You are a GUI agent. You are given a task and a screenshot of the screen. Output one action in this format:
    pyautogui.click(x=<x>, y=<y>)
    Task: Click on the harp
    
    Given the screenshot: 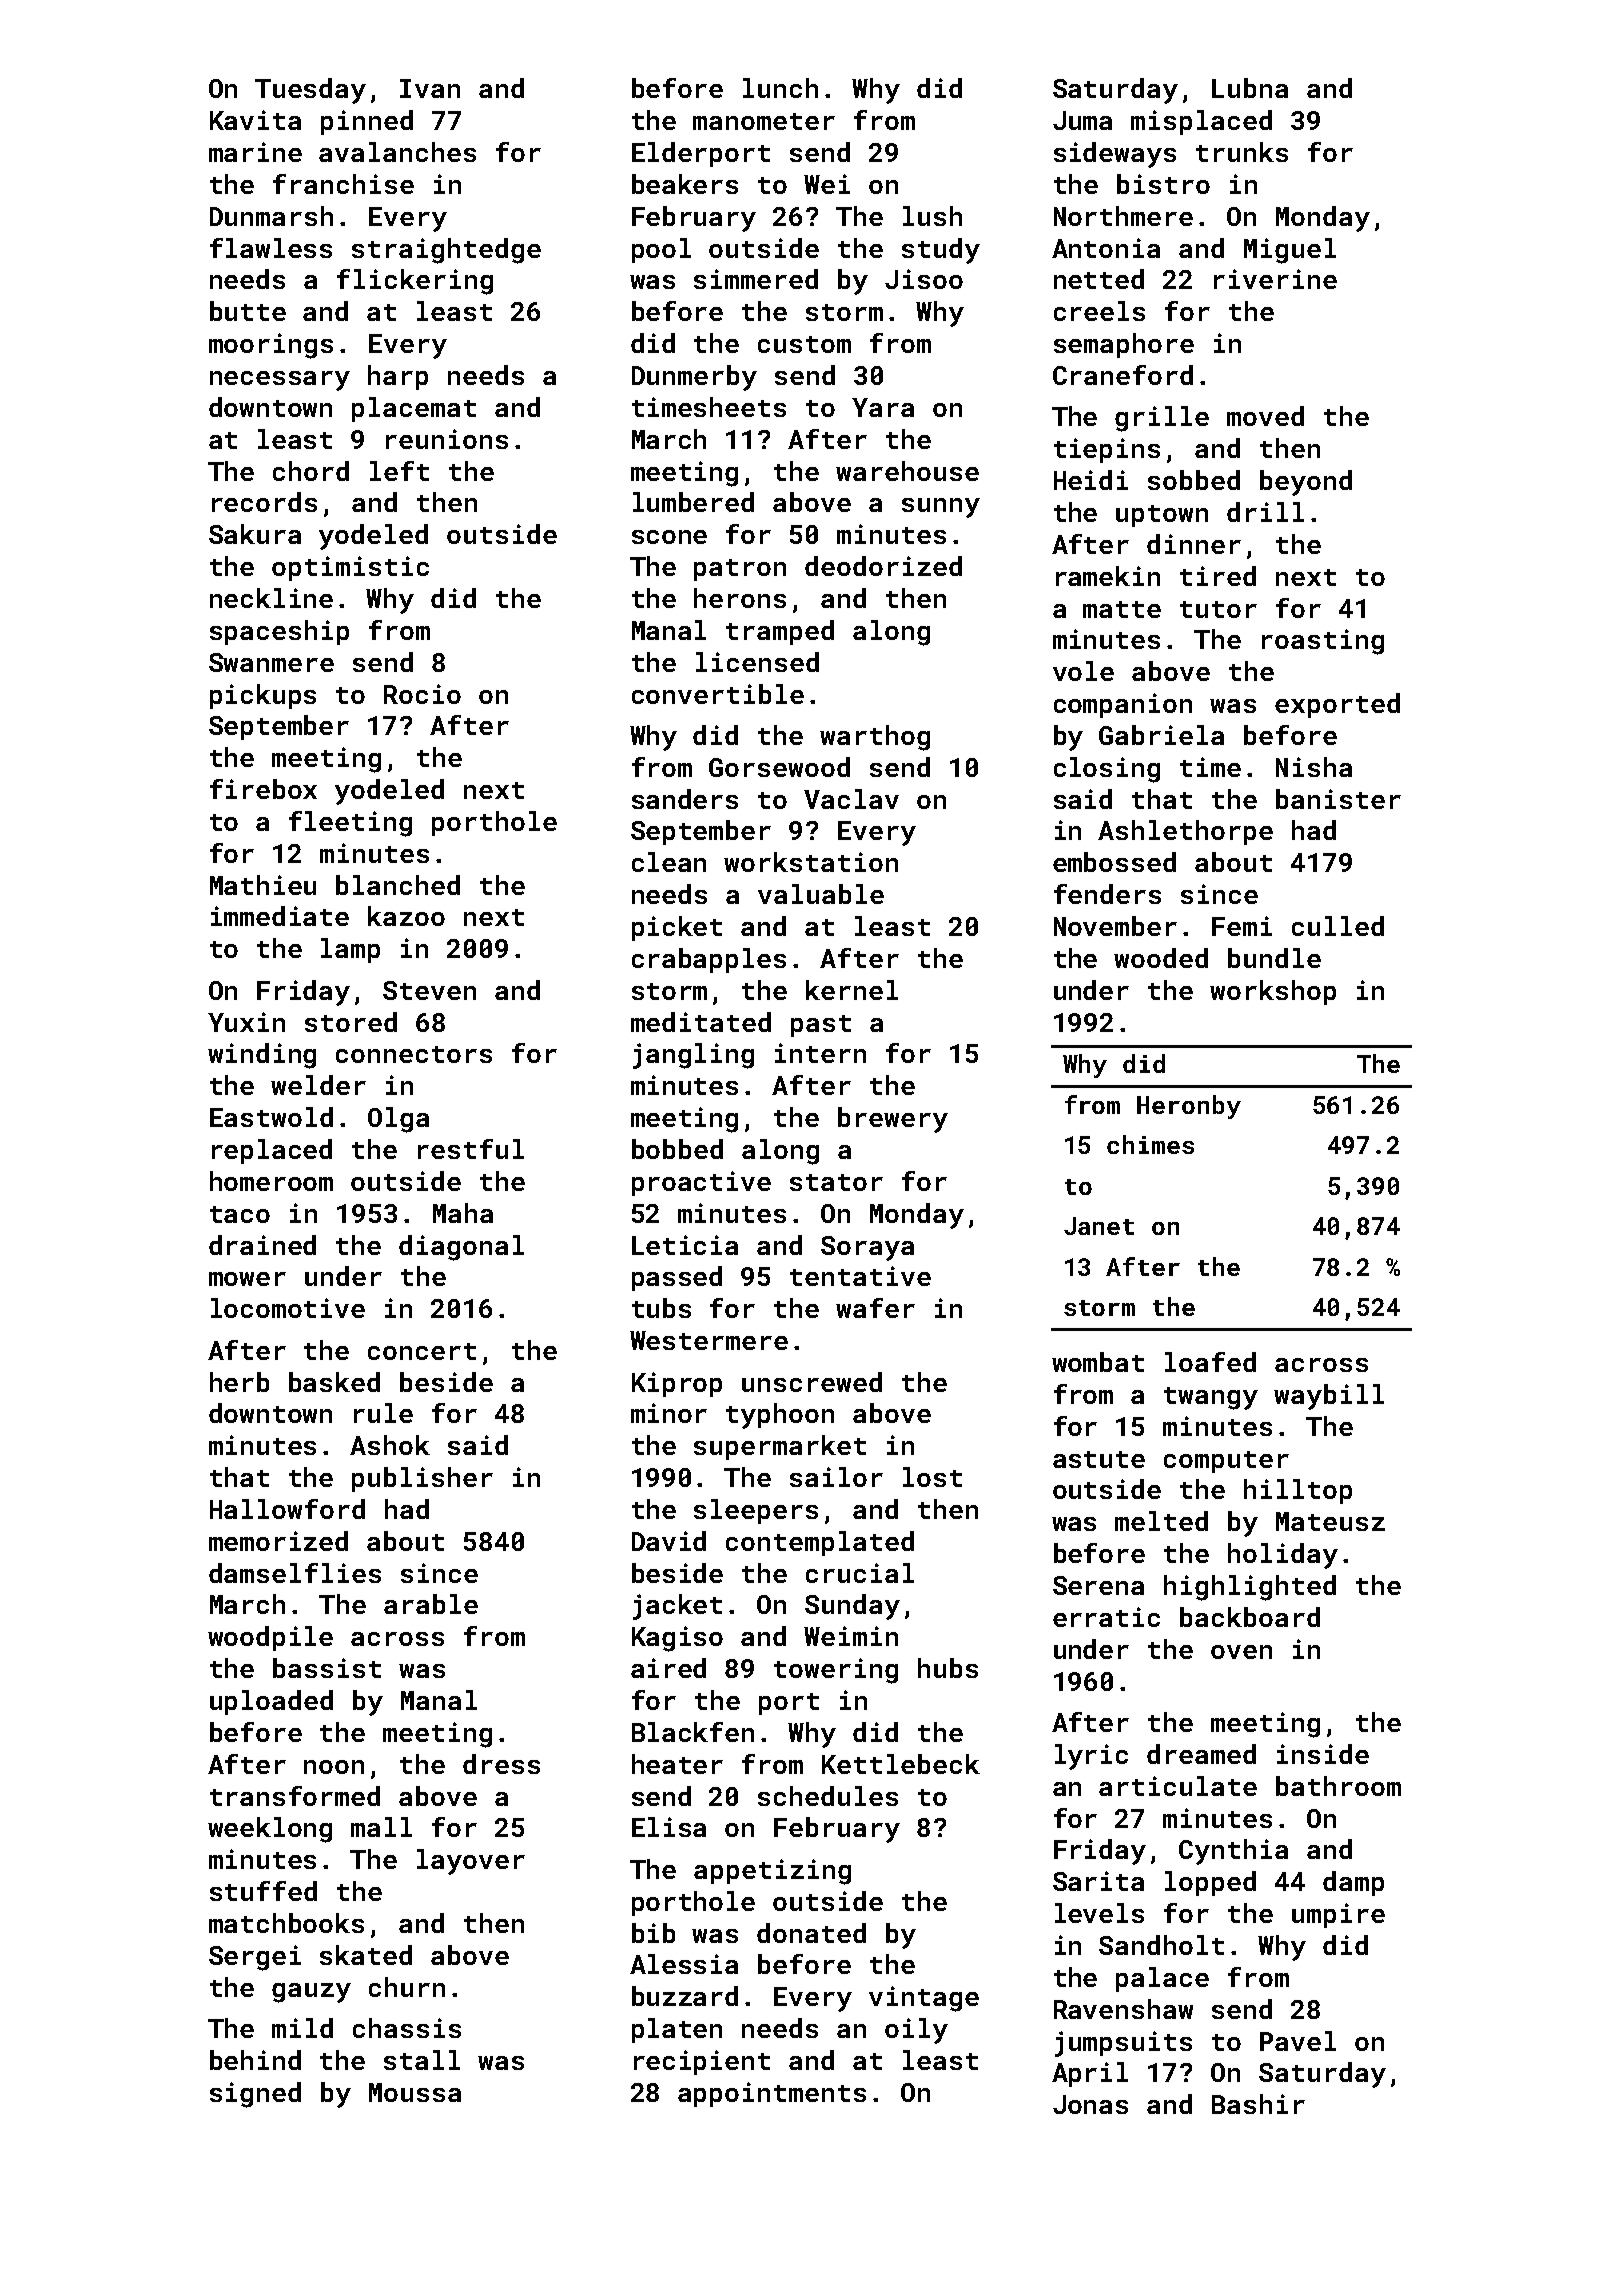 What is the action you would take?
    pyautogui.click(x=398, y=377)
